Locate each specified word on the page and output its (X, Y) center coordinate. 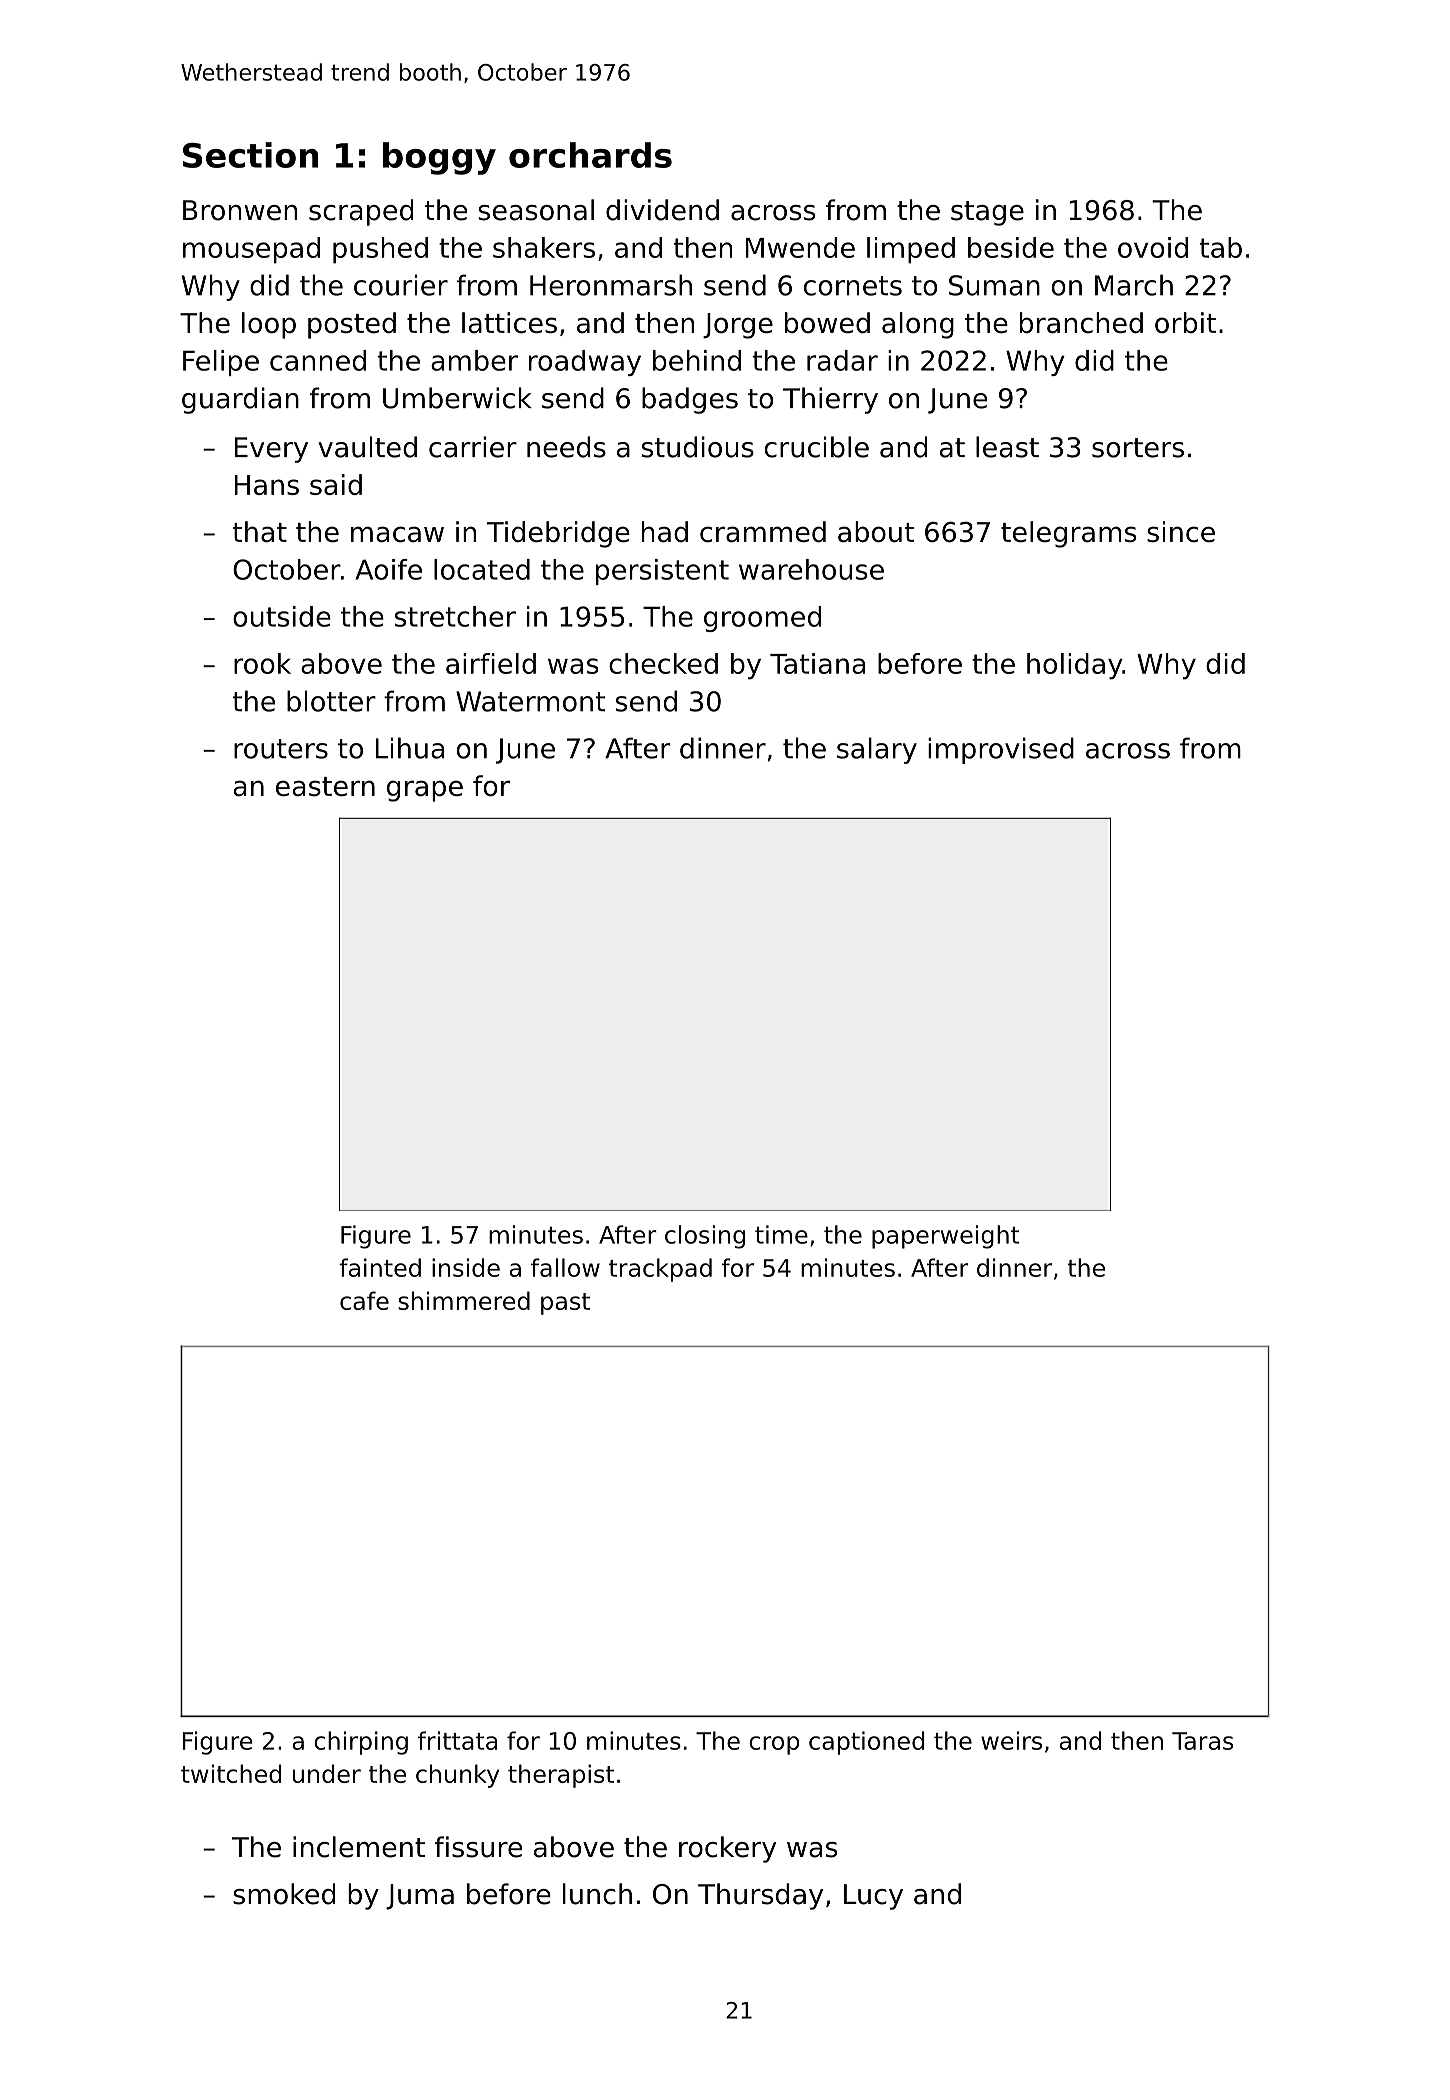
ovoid (1153, 247)
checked (663, 663)
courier (401, 285)
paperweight (946, 1237)
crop (774, 1745)
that (260, 531)
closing (705, 1237)
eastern (325, 786)
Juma (420, 1897)
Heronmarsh (611, 285)
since (1181, 531)
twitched (231, 1773)
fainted (380, 1267)
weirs (1011, 1740)
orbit (1185, 322)
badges (690, 400)
